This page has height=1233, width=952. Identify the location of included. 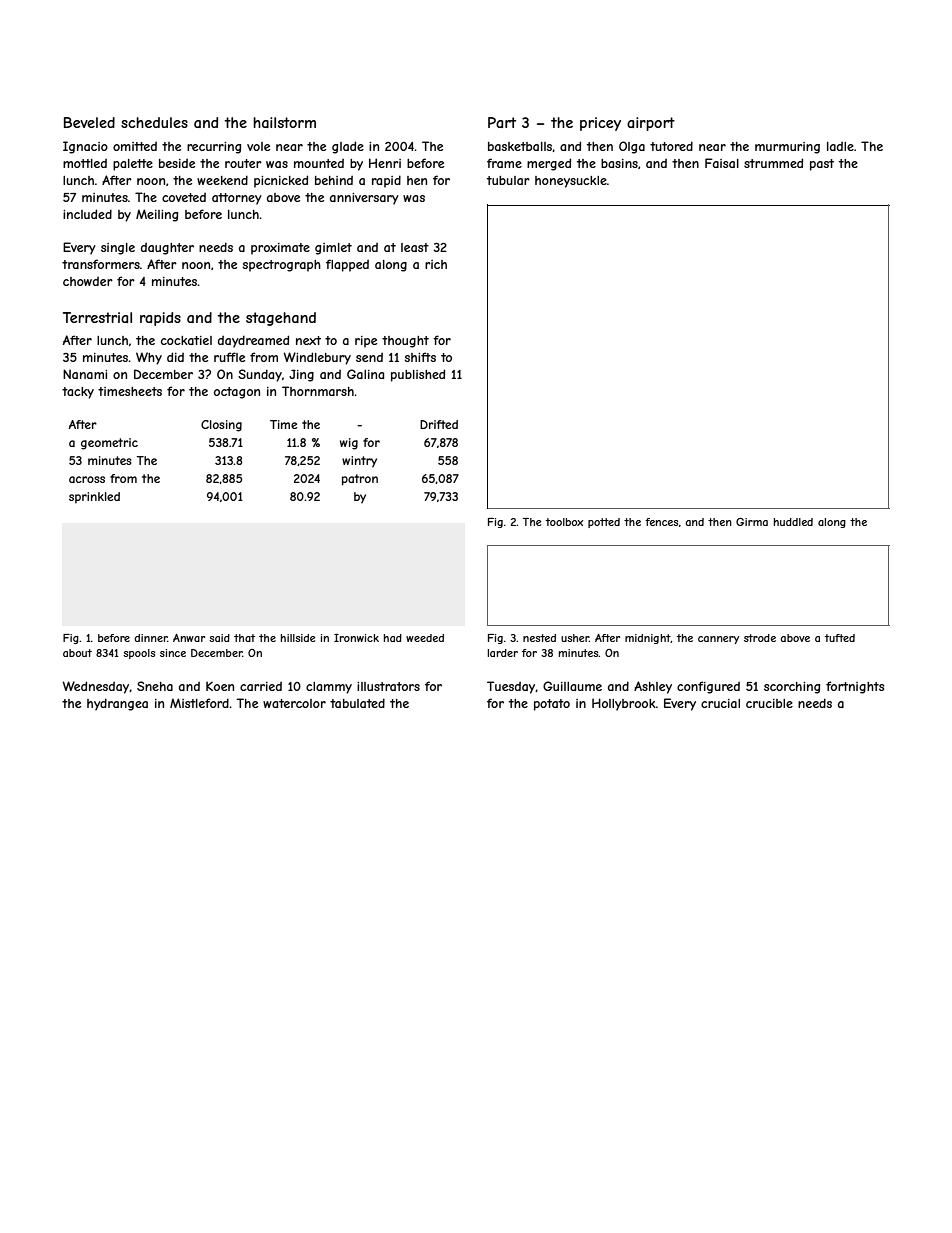
(87, 214).
